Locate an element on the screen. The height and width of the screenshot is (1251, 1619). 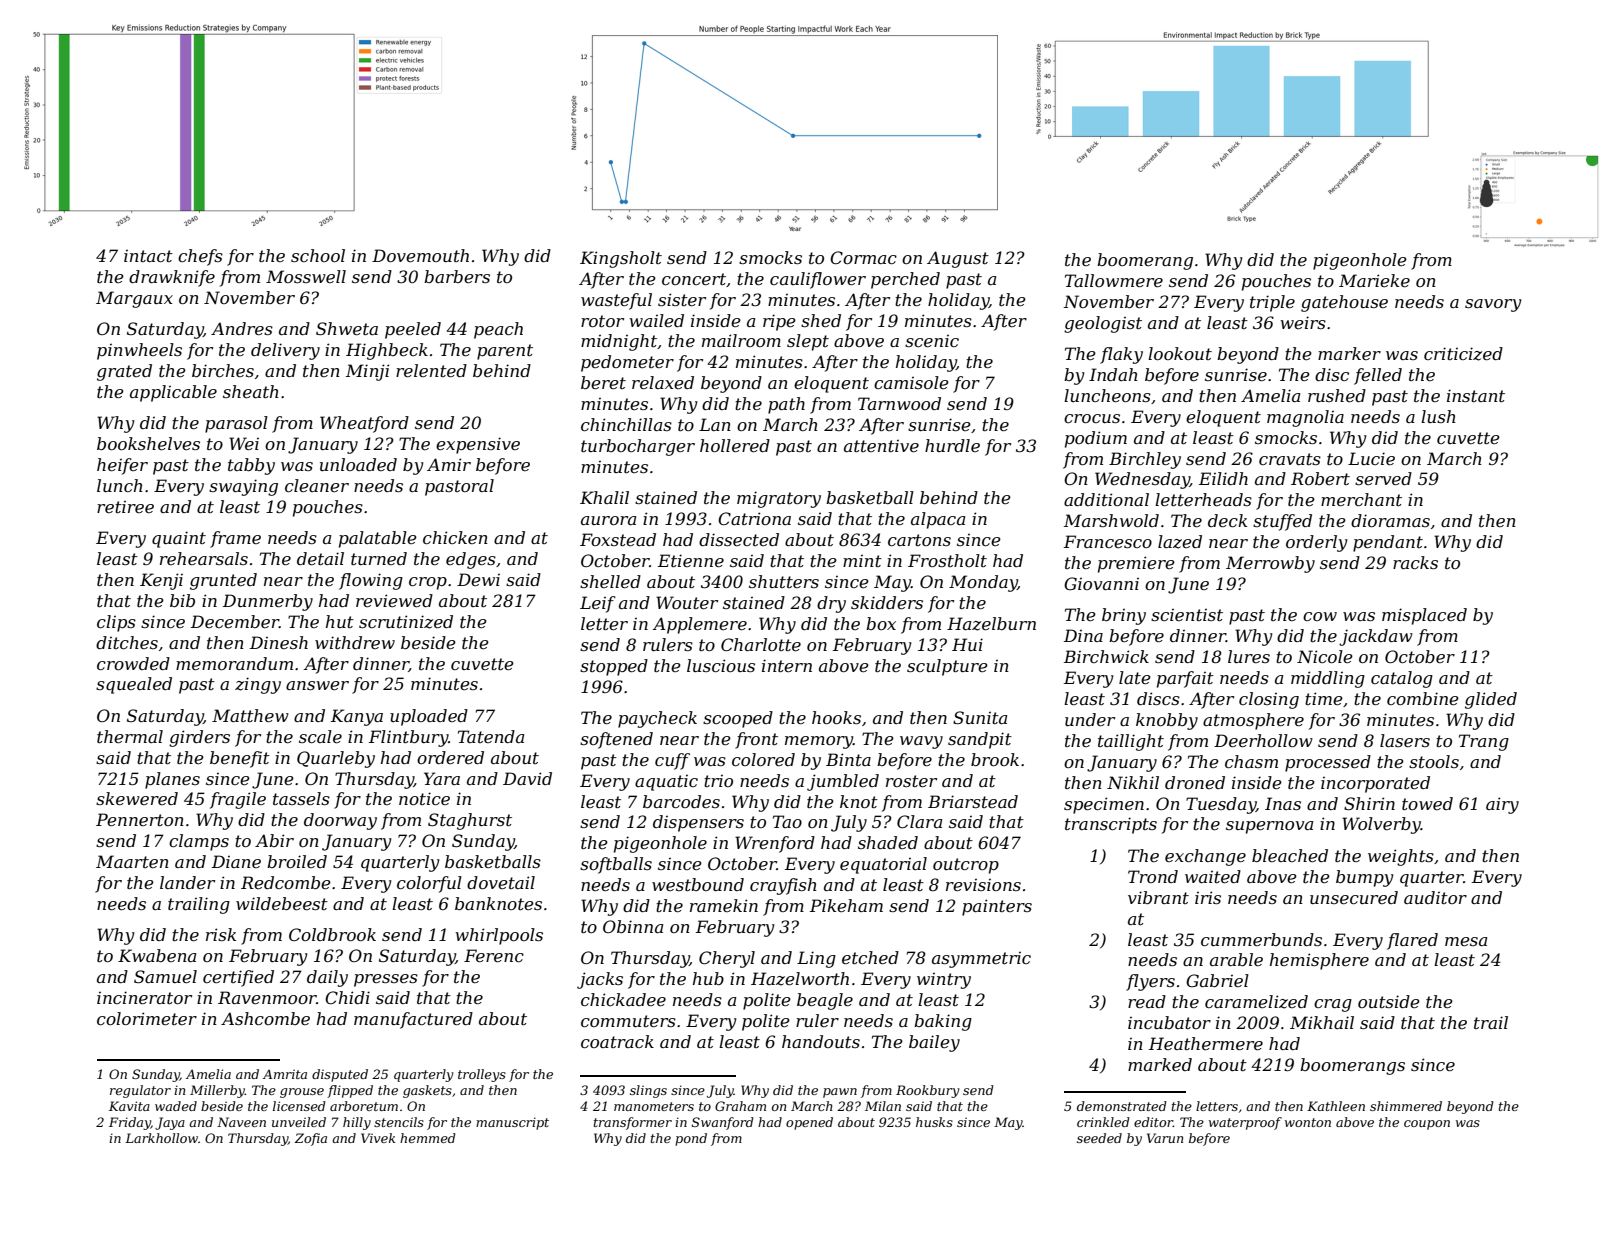
coatrack is located at coordinates (617, 1041).
